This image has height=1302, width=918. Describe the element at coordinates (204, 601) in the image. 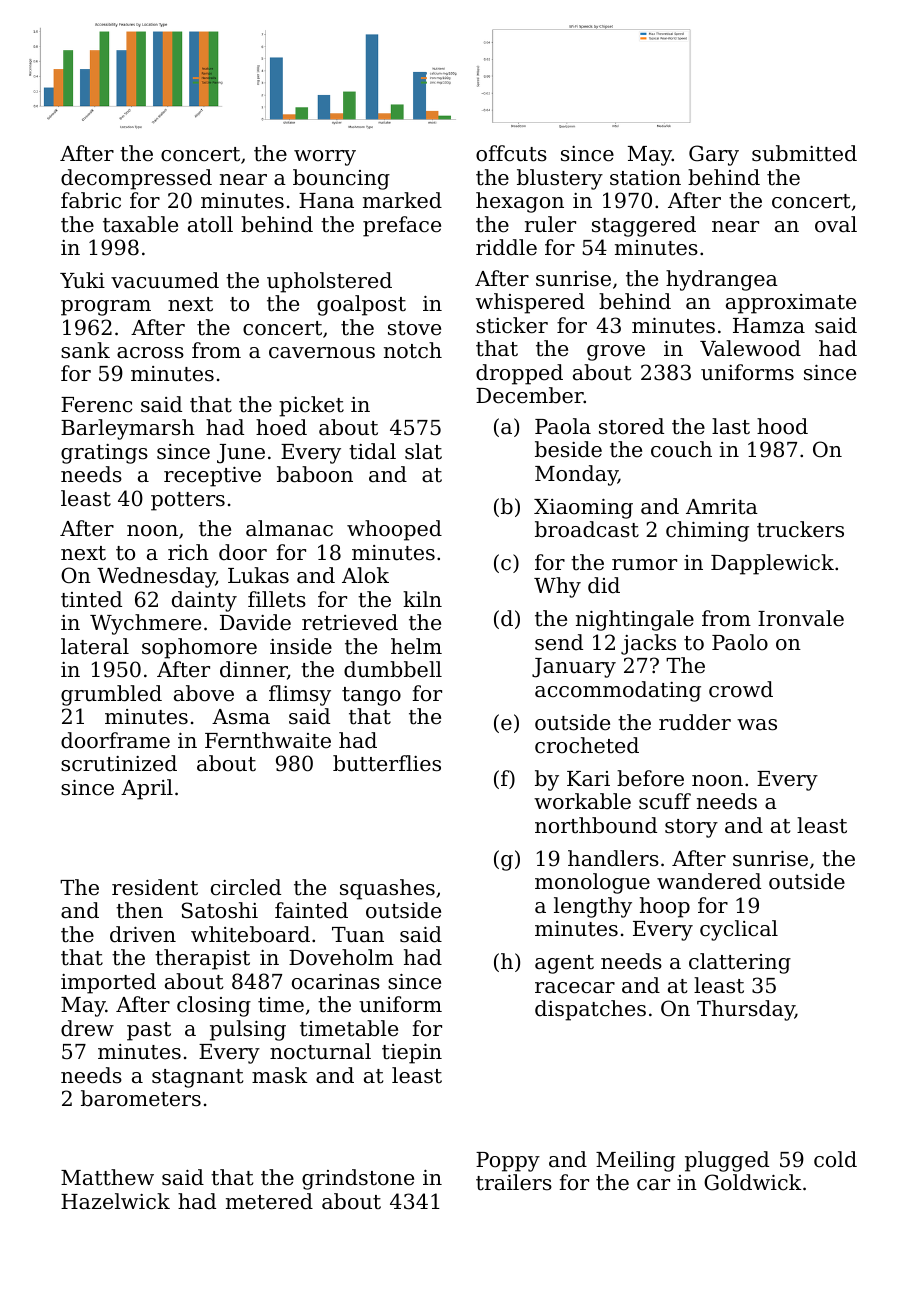

I see `dainty` at that location.
